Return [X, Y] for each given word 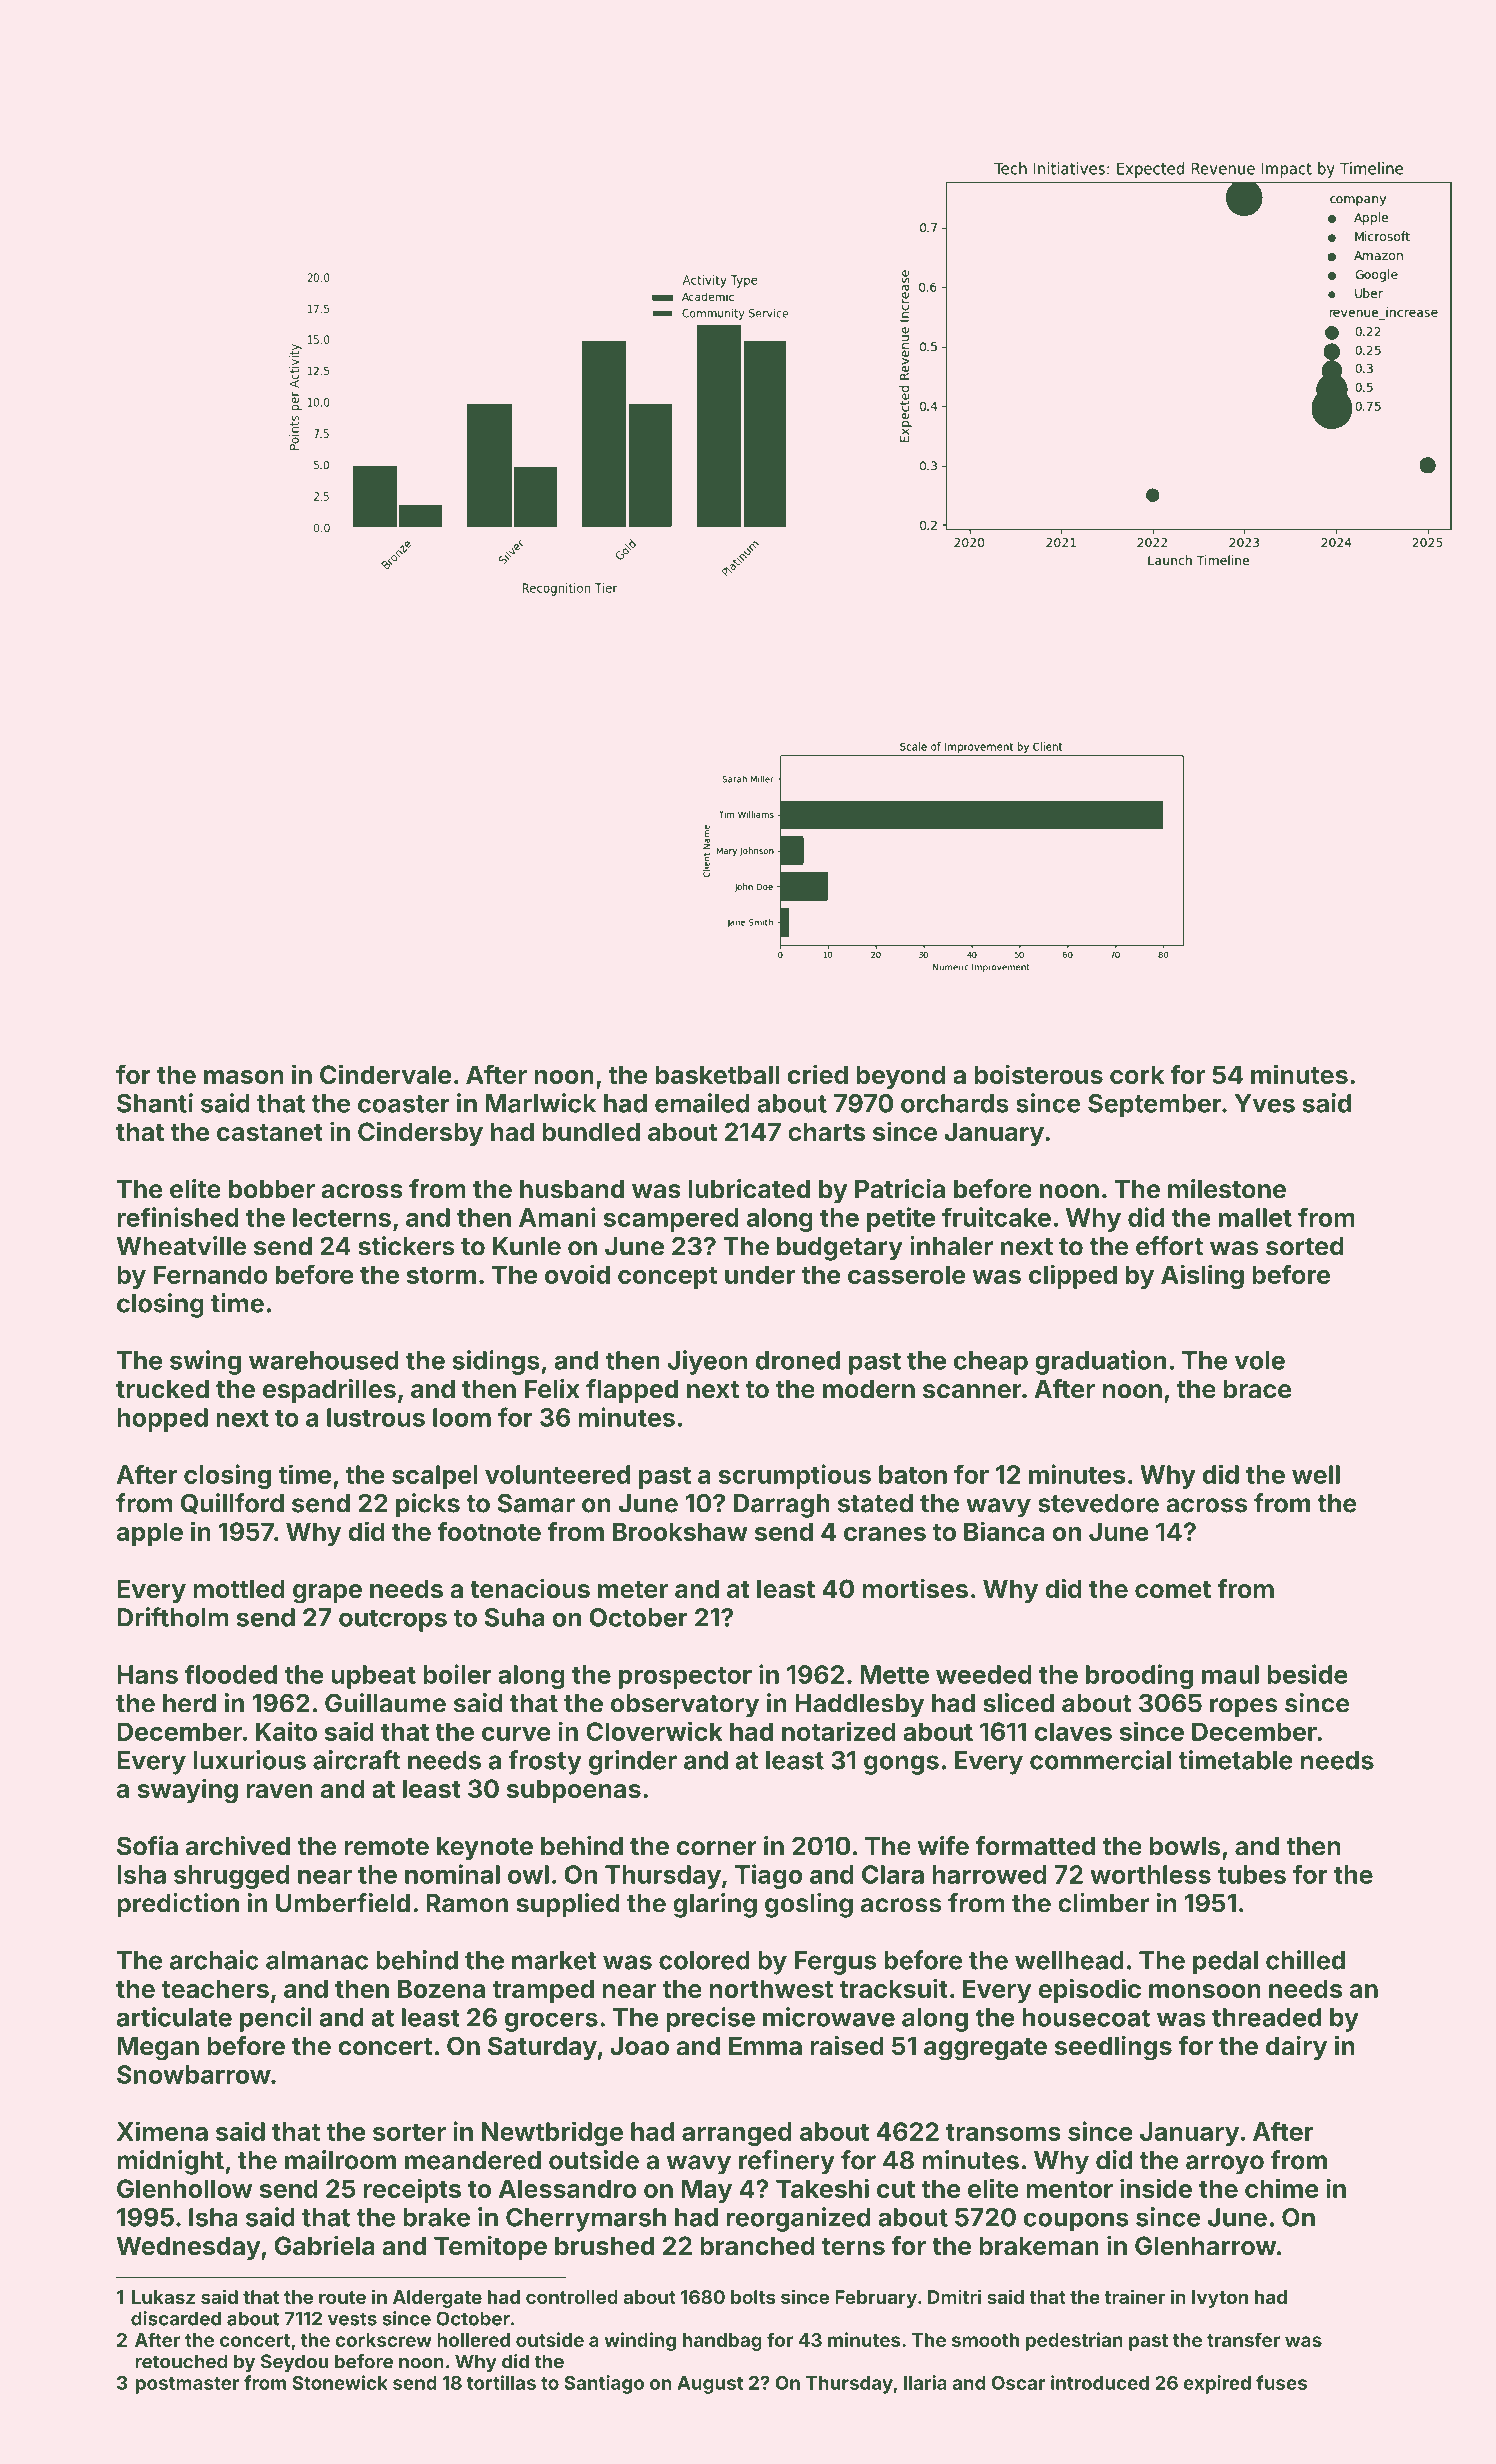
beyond [901, 1077]
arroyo [1225, 2165]
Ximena [162, 2131]
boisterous [1038, 1074]
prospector [685, 1677]
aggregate [985, 2049]
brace [1257, 1389]
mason [244, 1077]
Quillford [232, 1503]
